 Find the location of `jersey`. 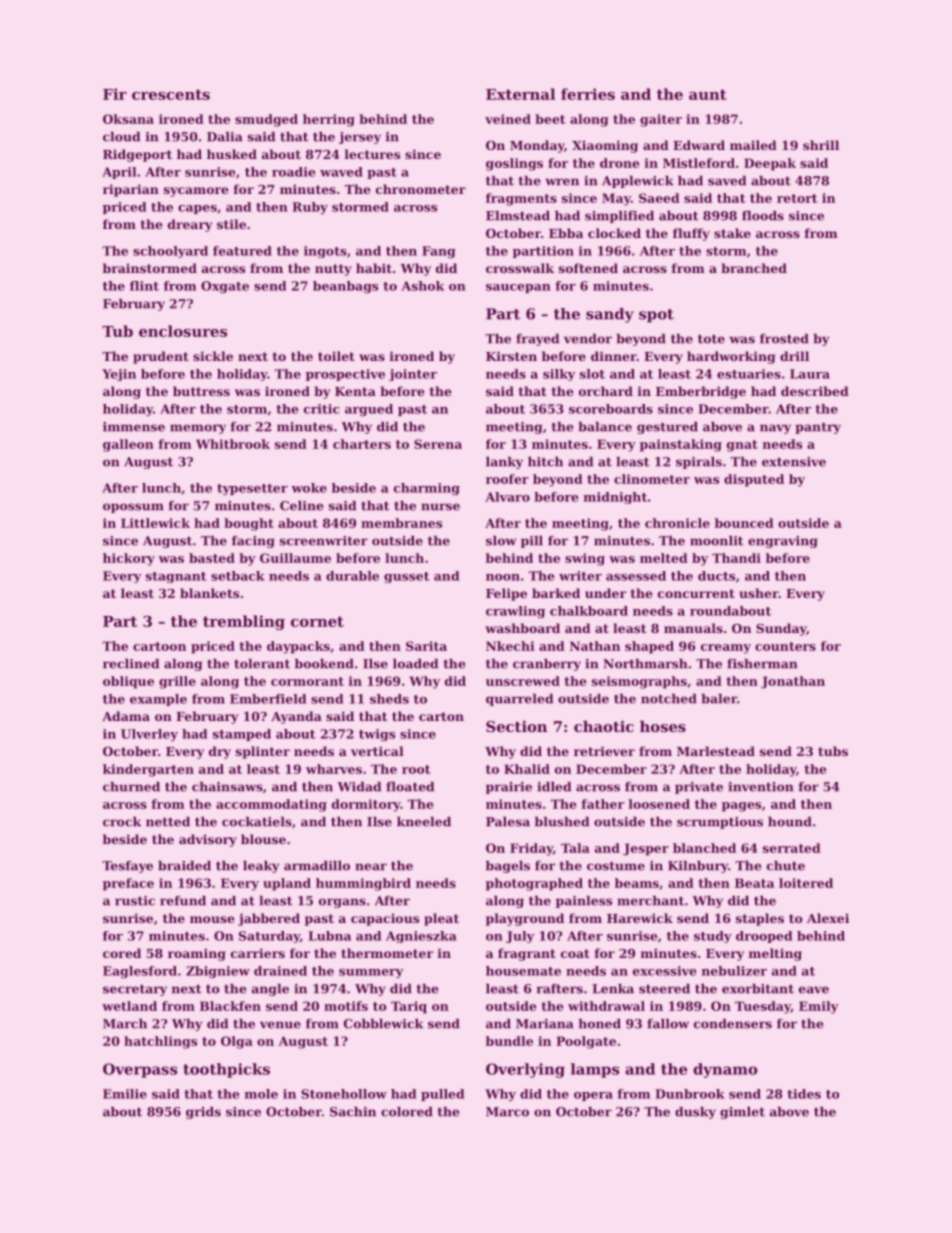

jersey is located at coordinates (360, 138).
